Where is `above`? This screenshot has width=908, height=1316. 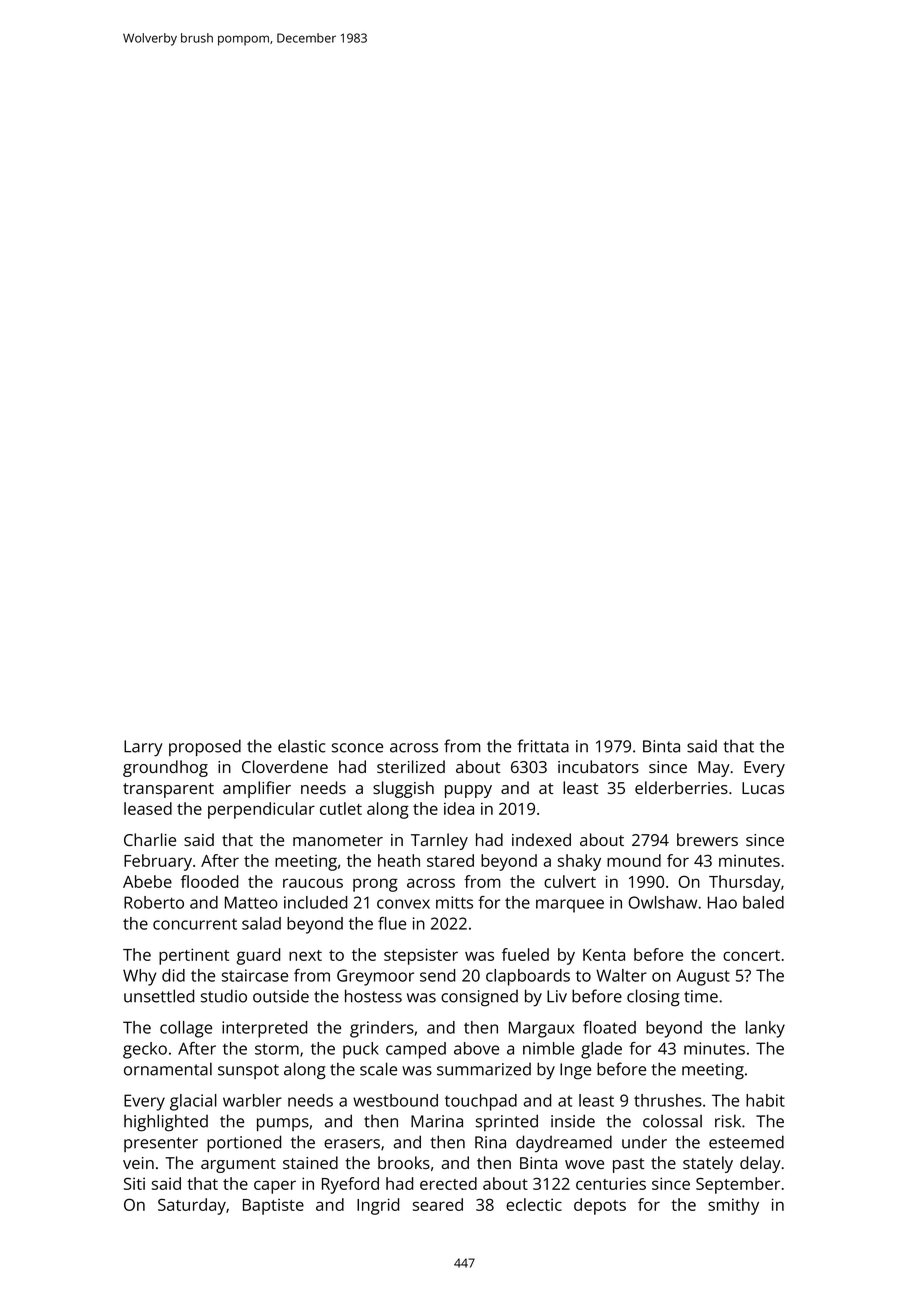 above is located at coordinates (476, 1048).
